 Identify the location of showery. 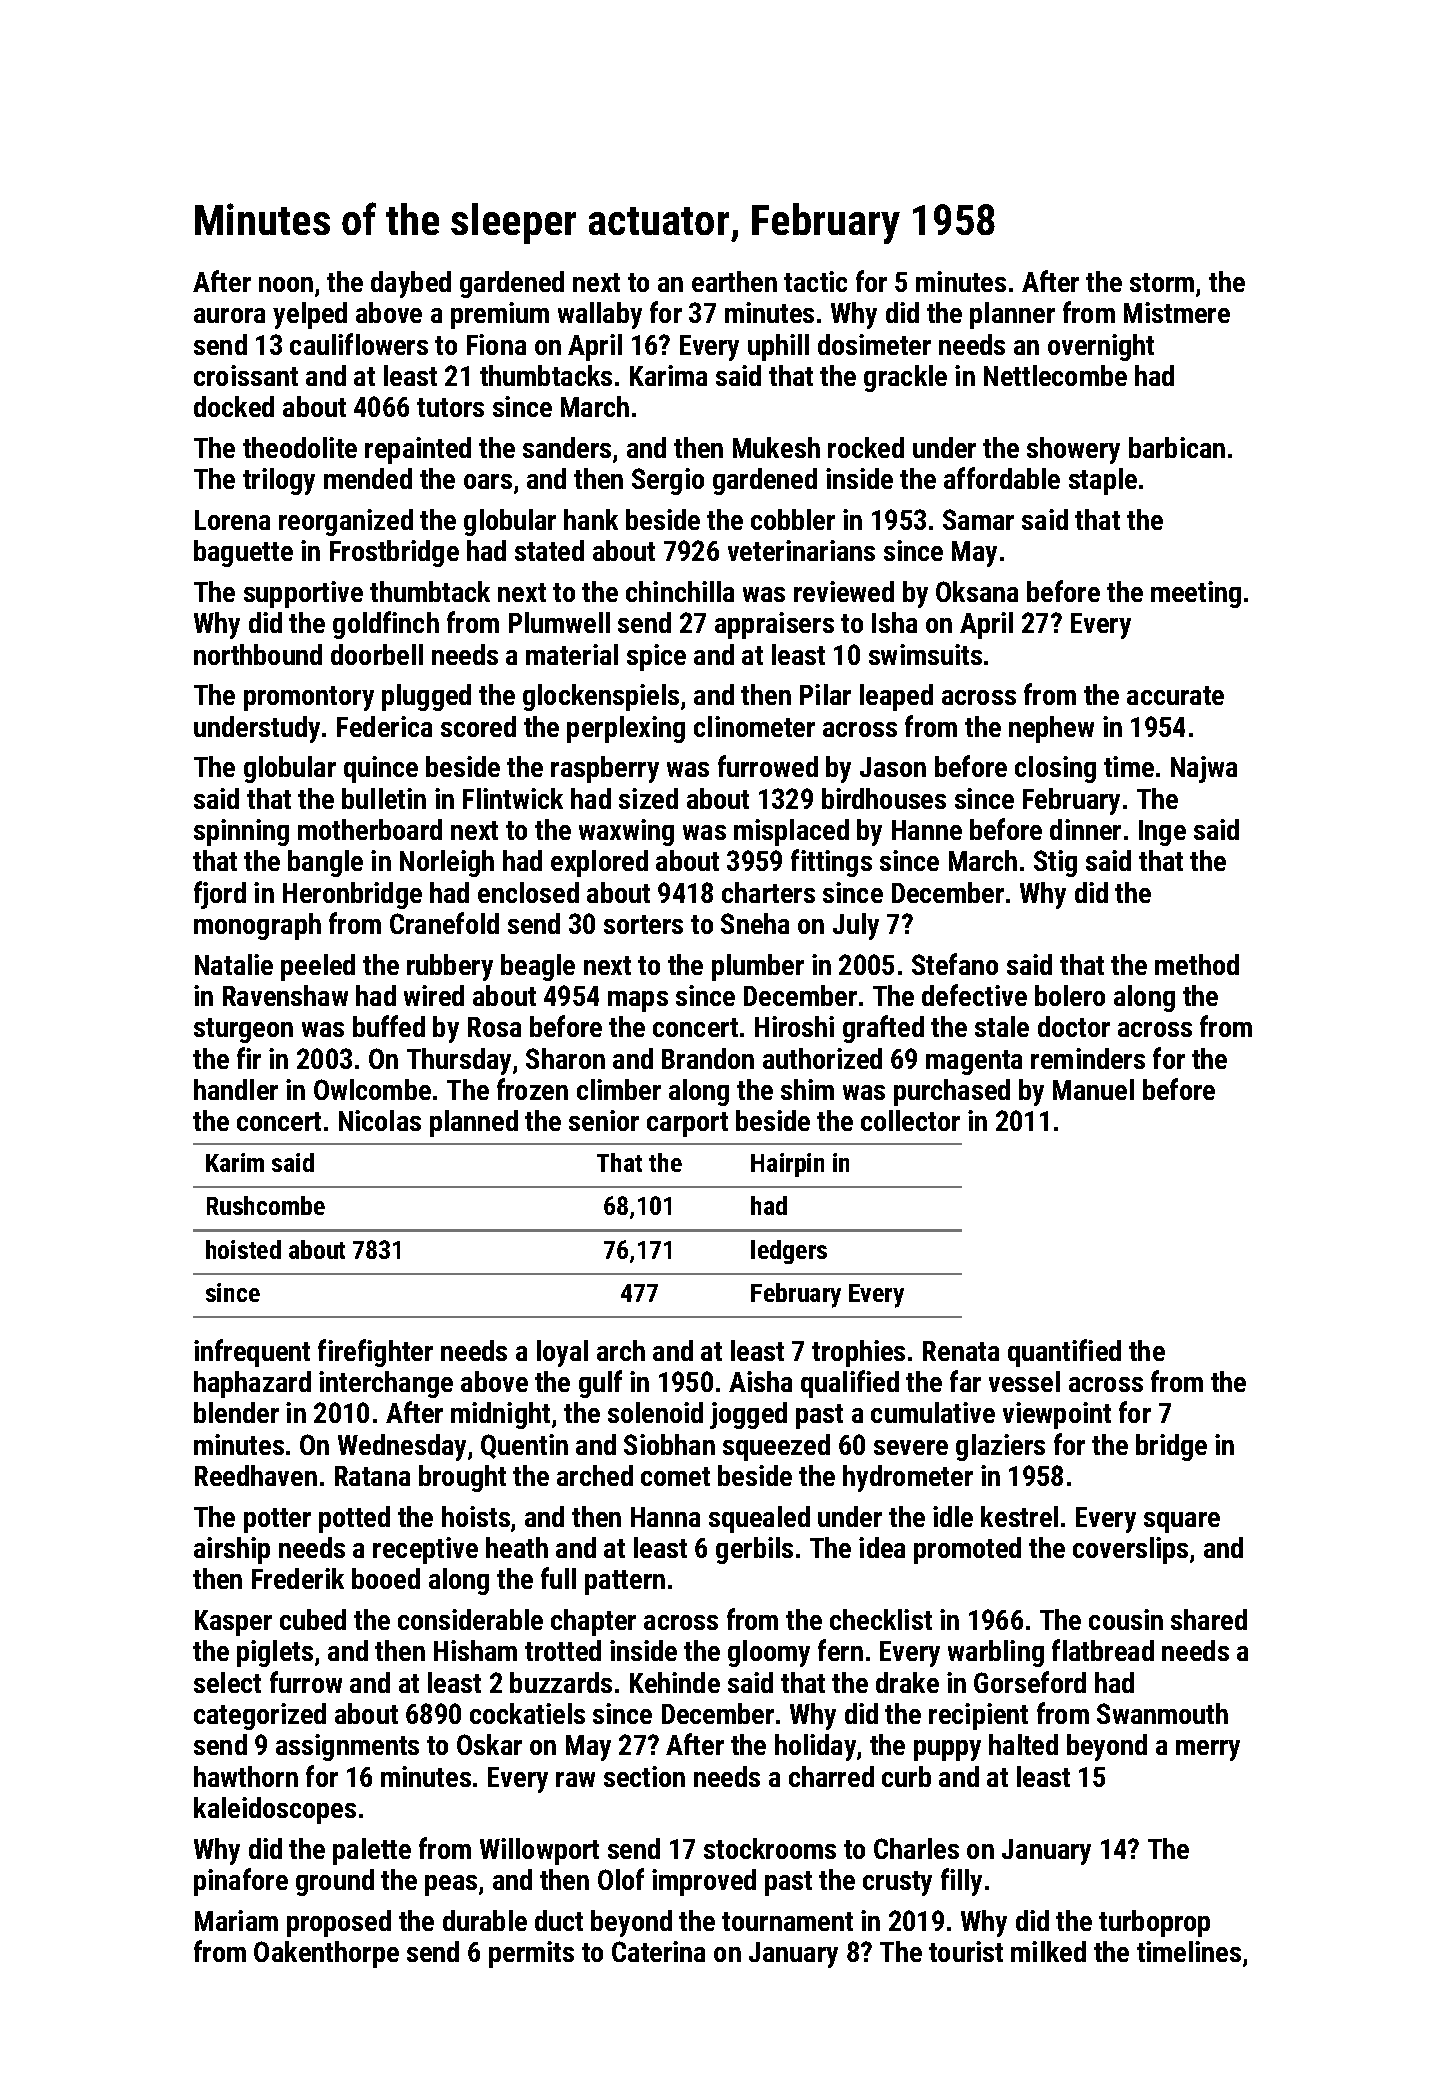
(1073, 450).
